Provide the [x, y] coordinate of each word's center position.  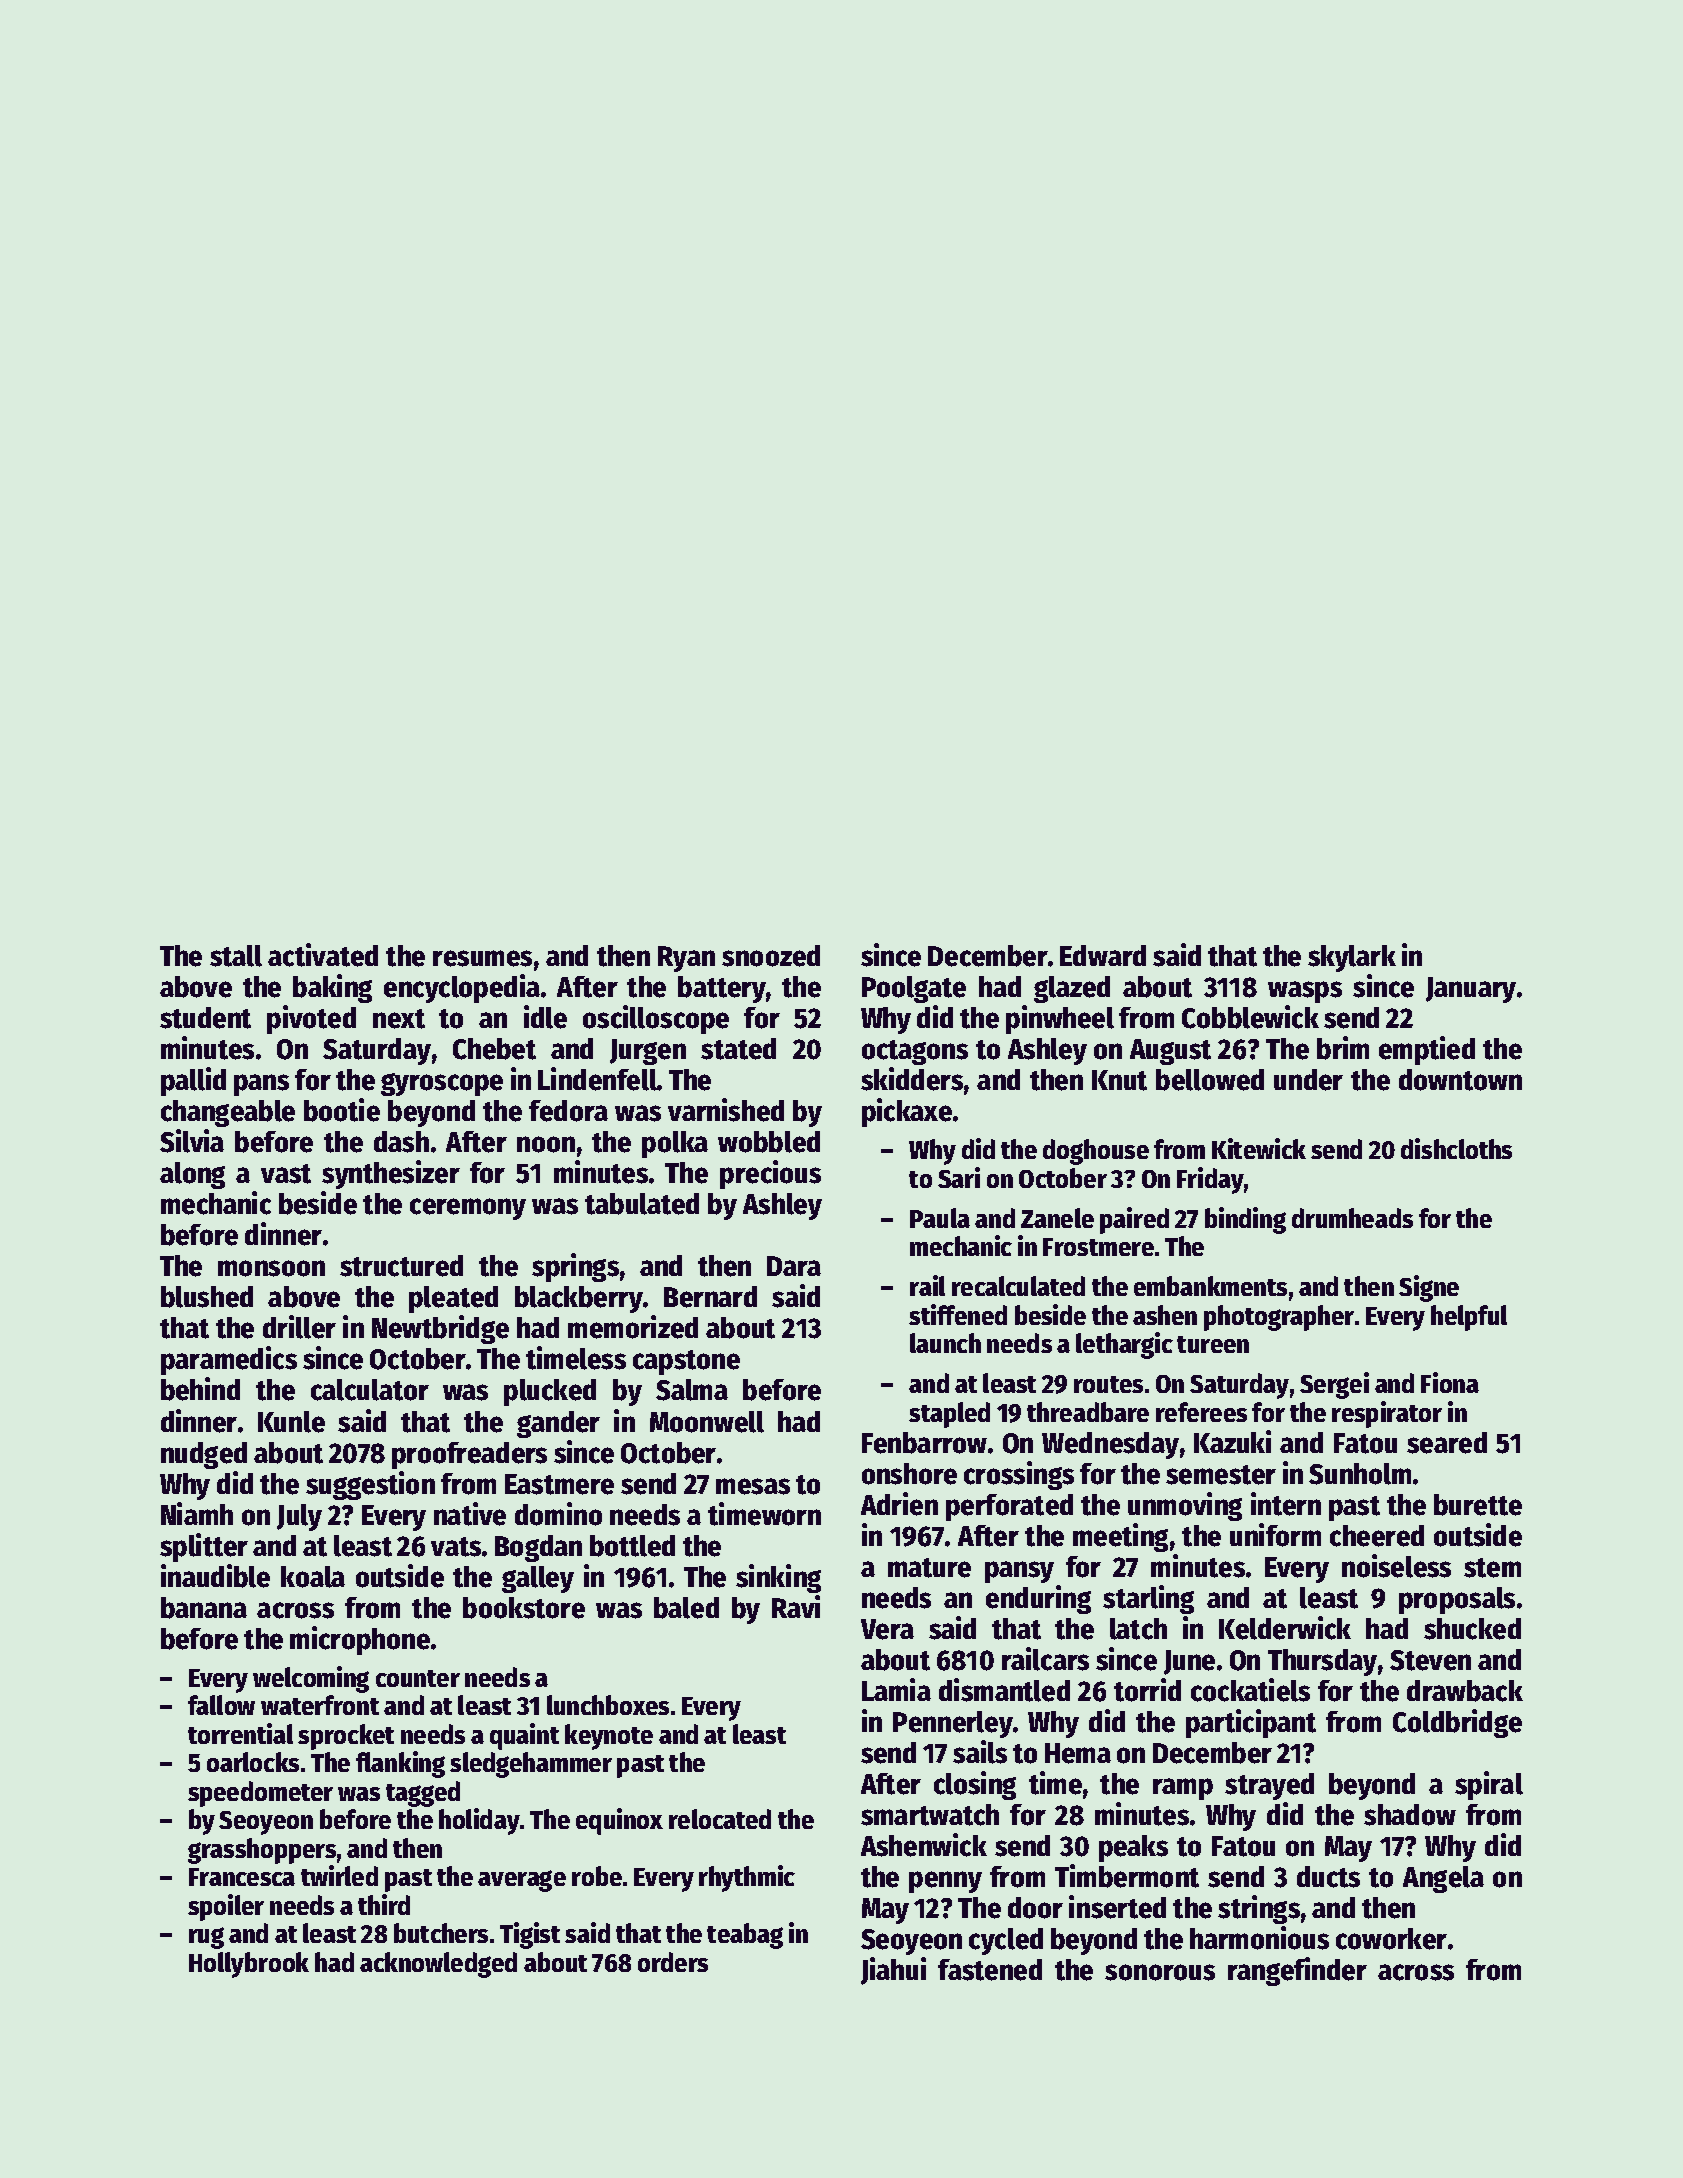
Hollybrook [249, 1965]
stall [236, 956]
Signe [1429, 1288]
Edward [1103, 955]
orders [673, 1962]
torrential [240, 1733]
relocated [720, 1819]
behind [200, 1389]
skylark [1352, 958]
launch [945, 1343]
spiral [1489, 1785]
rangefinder [1297, 1971]
